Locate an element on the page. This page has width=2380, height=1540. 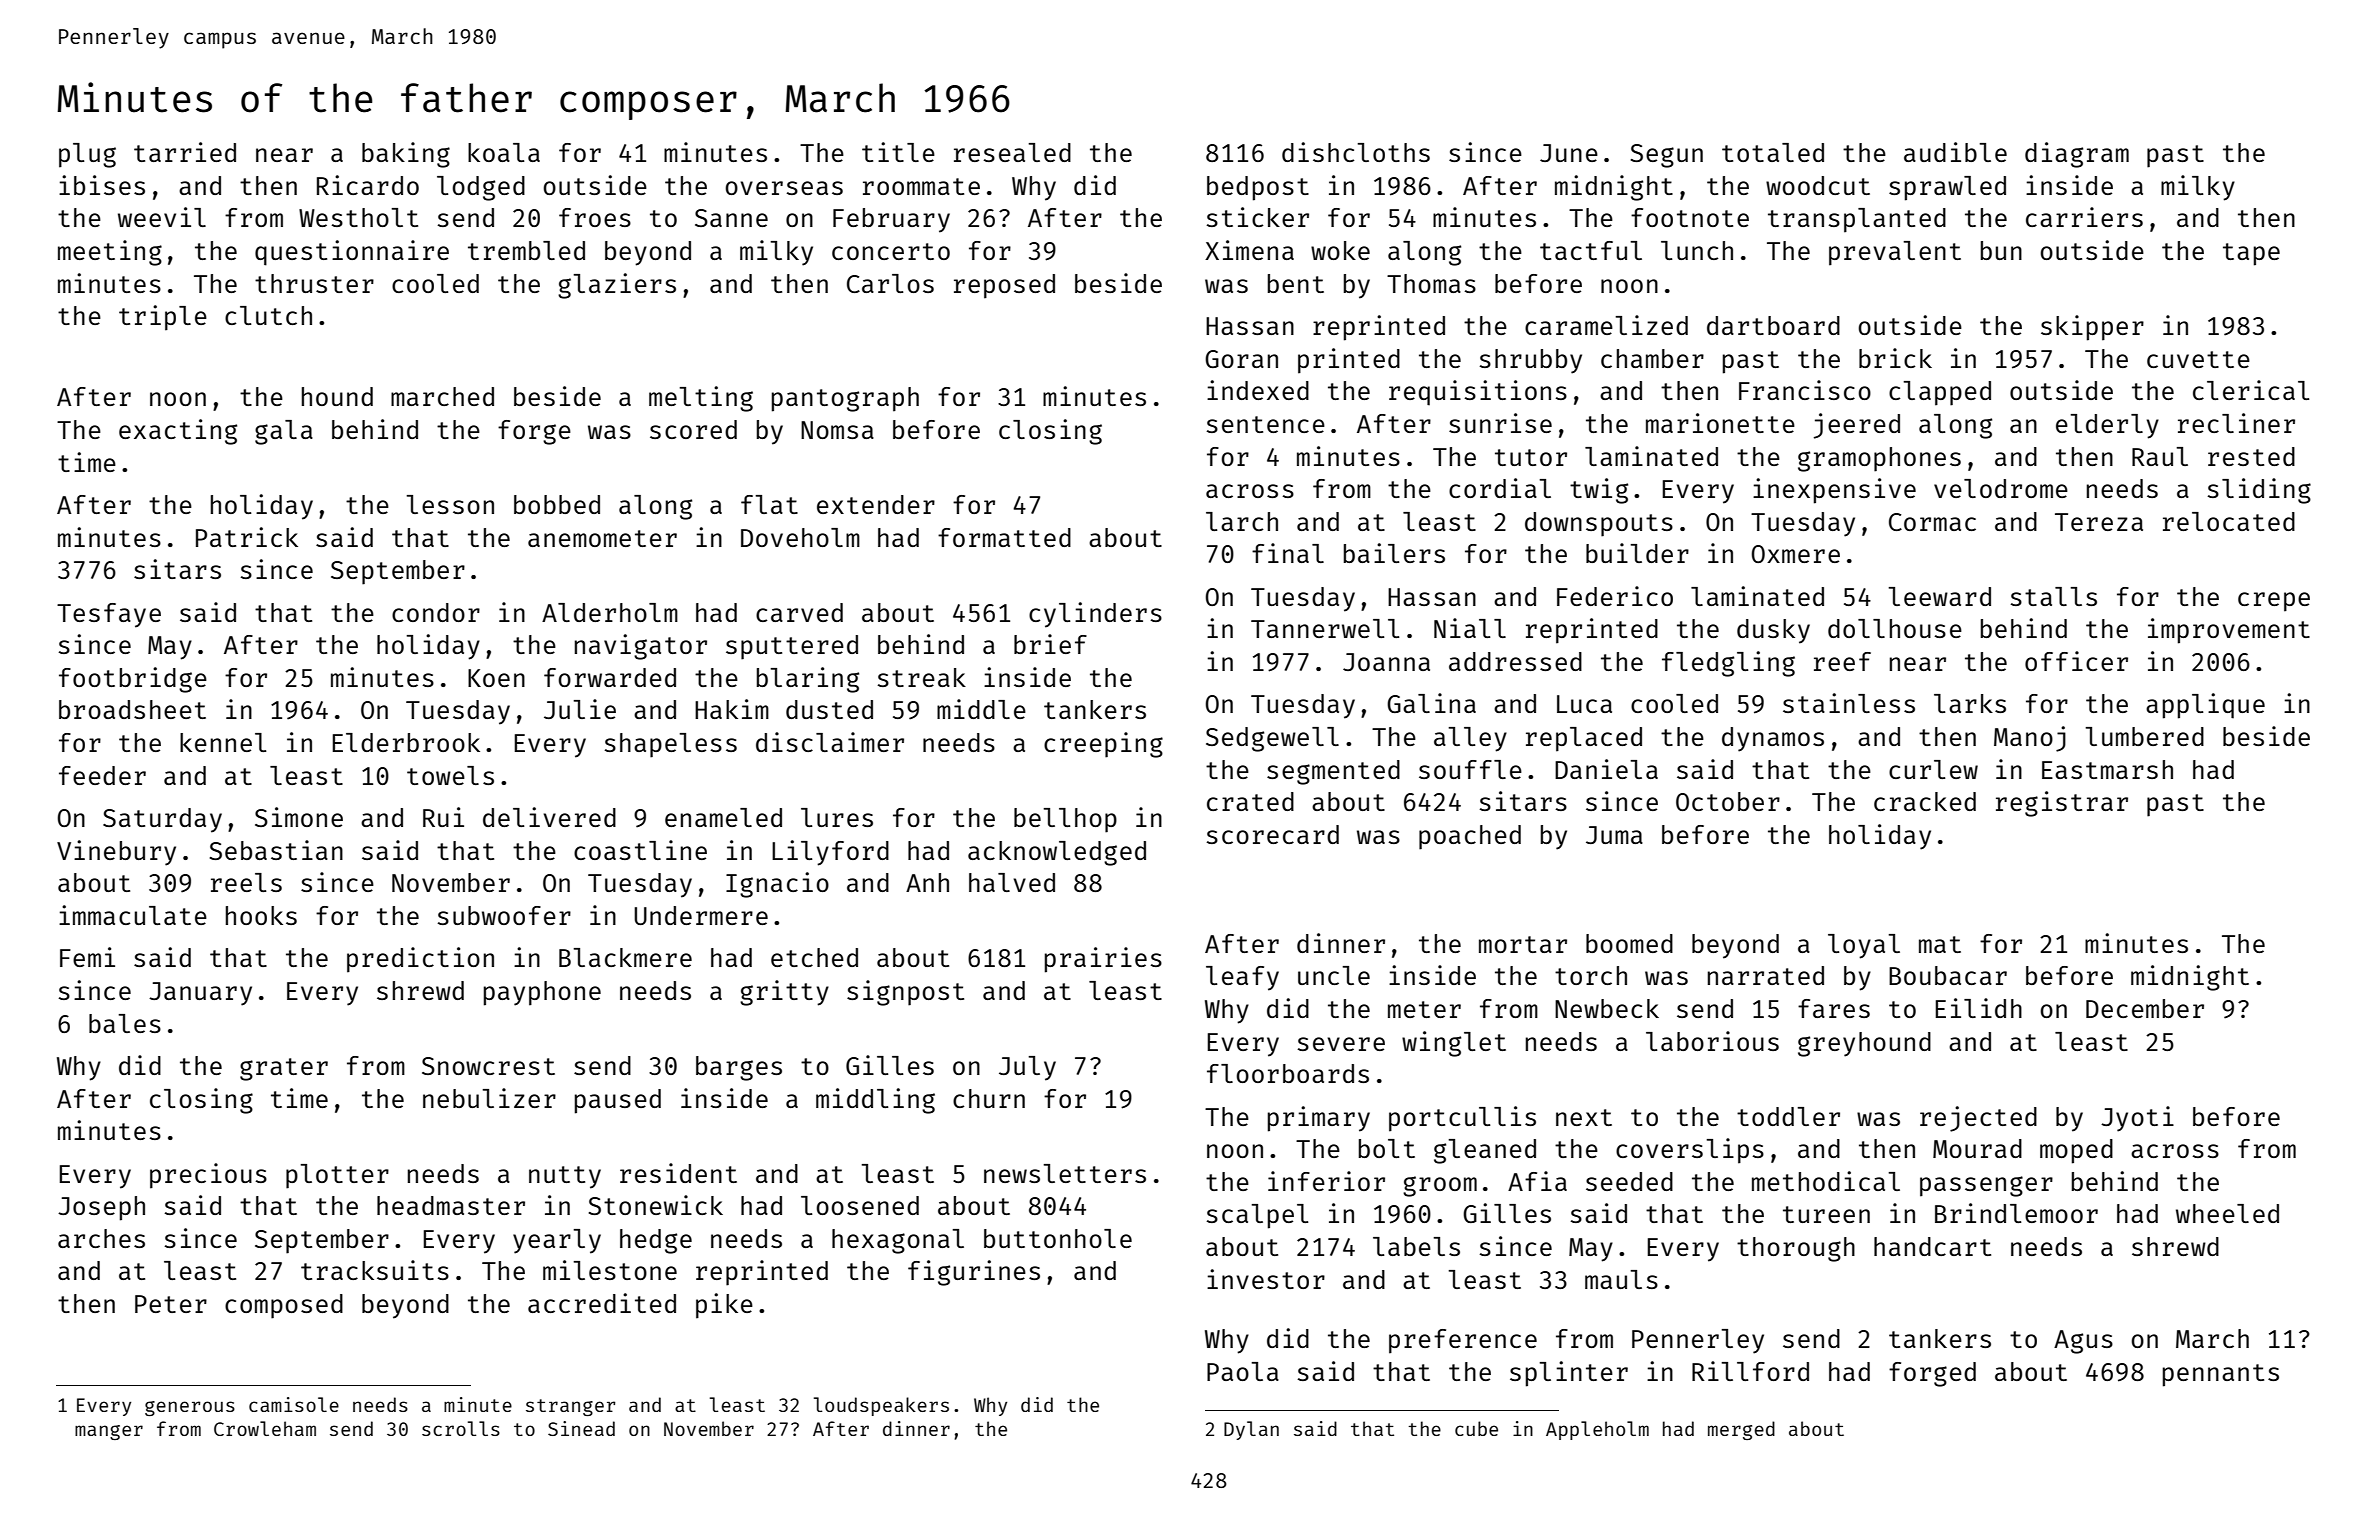
December is located at coordinates (2145, 1008).
